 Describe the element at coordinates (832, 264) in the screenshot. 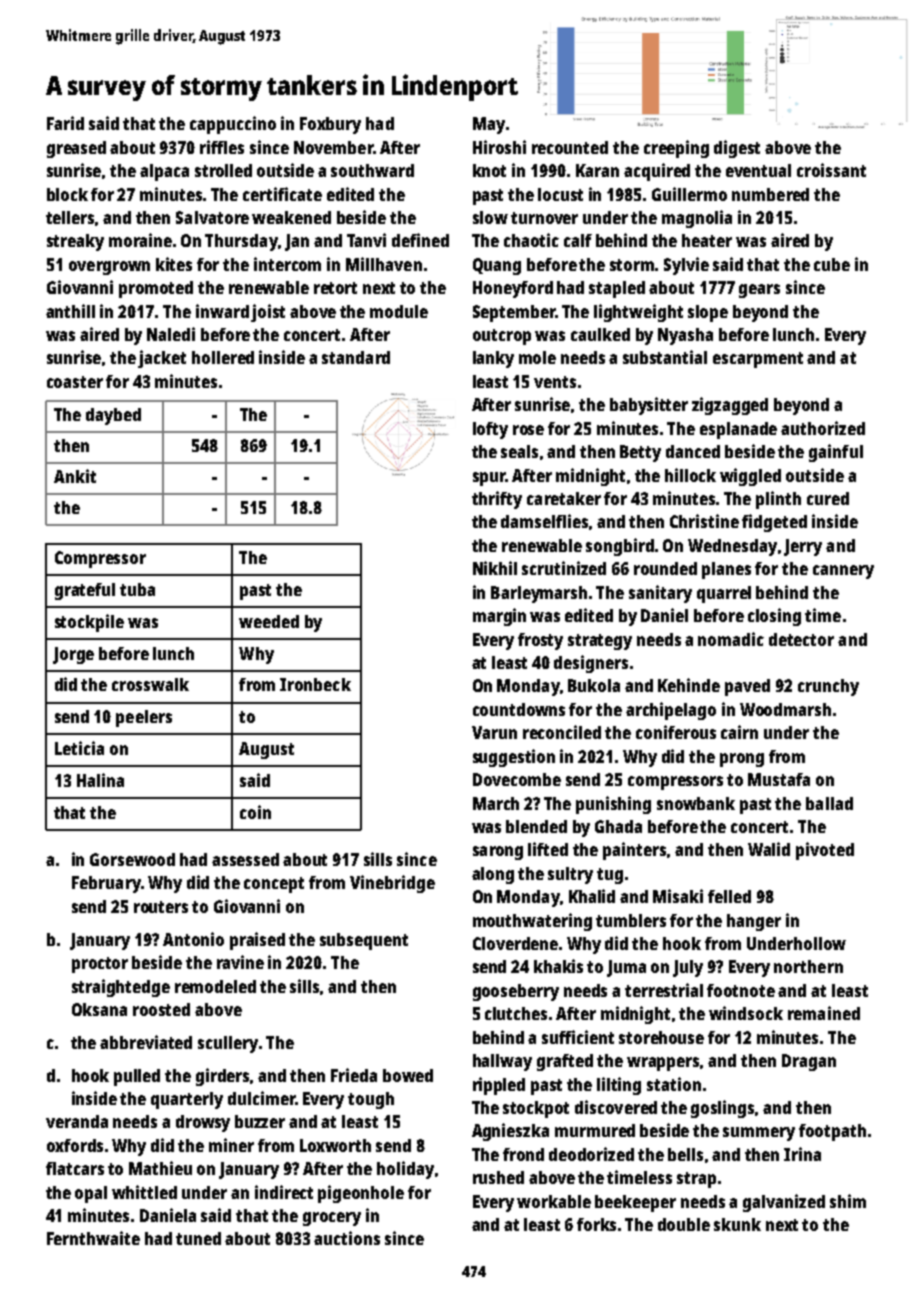

I see `cube` at that location.
